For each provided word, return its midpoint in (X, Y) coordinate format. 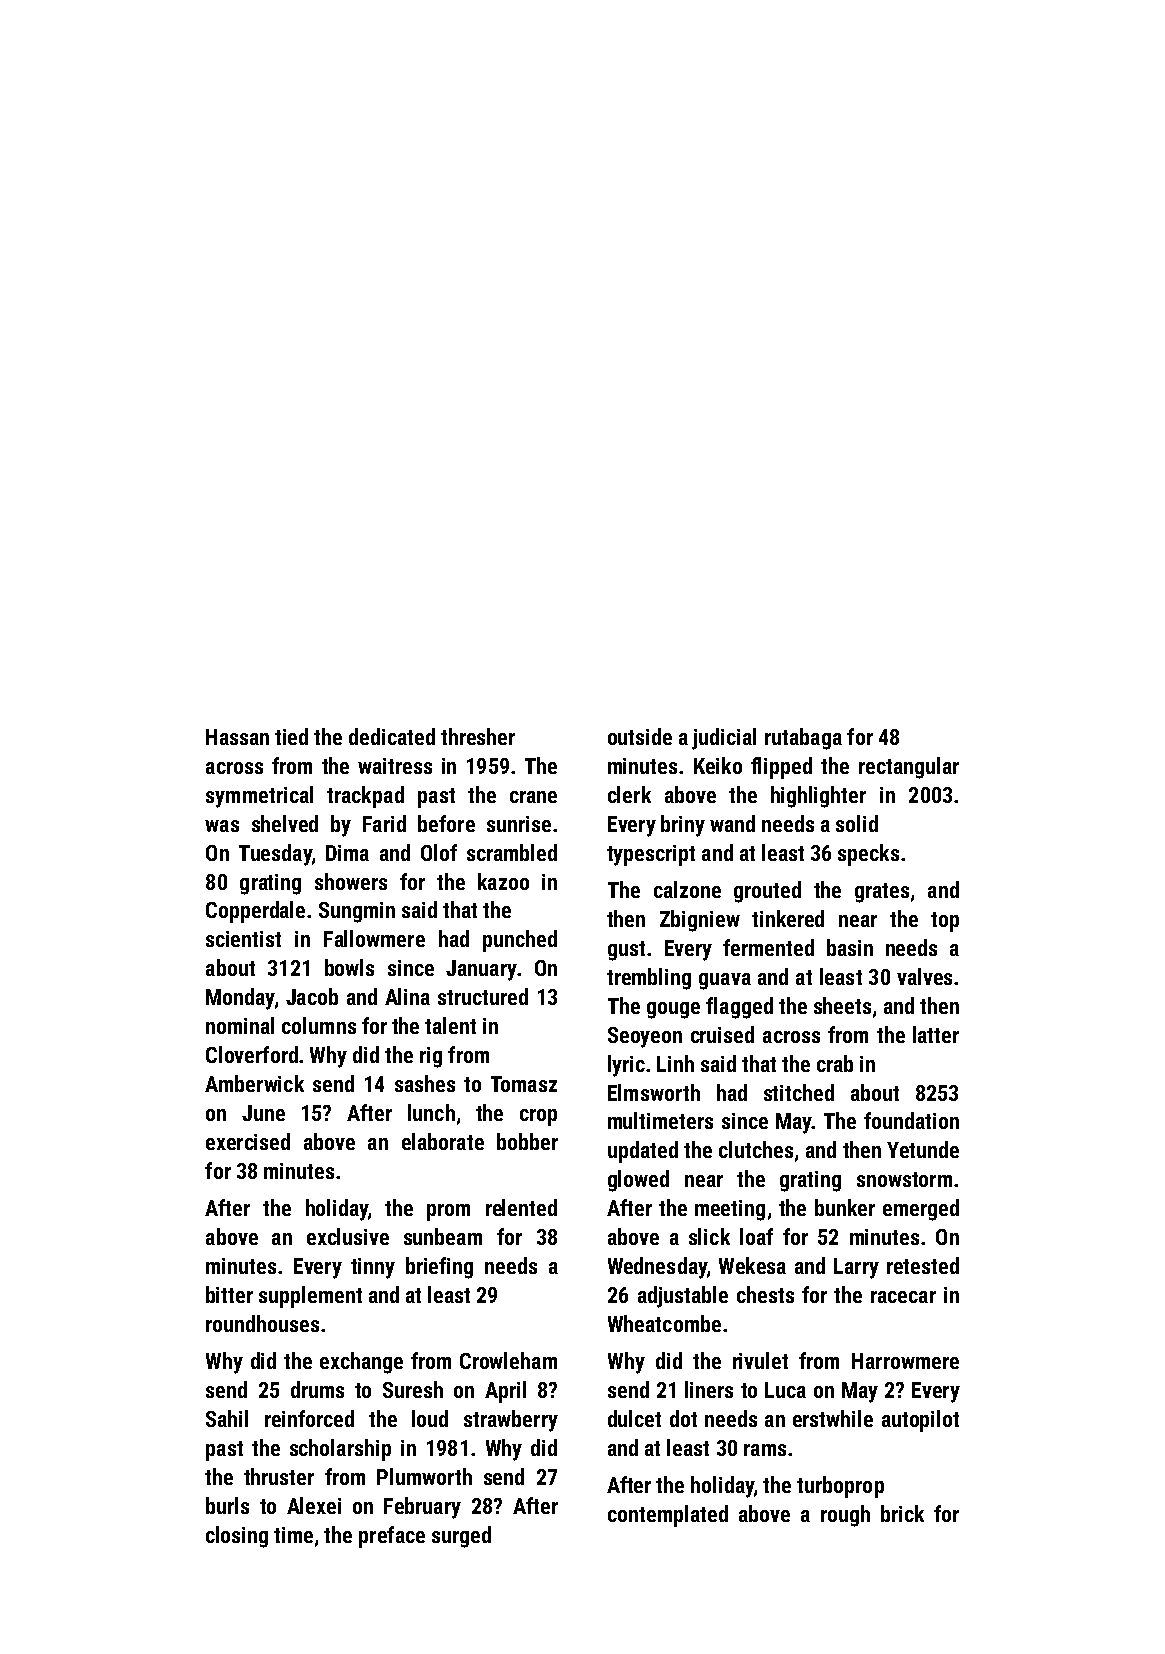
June (263, 1113)
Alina (407, 996)
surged (461, 1537)
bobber (527, 1141)
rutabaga (803, 739)
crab (835, 1063)
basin (850, 947)
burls (227, 1505)
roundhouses (262, 1323)
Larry (856, 1268)
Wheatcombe (664, 1323)
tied (291, 736)
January (481, 970)
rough (845, 1516)
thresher (478, 736)
